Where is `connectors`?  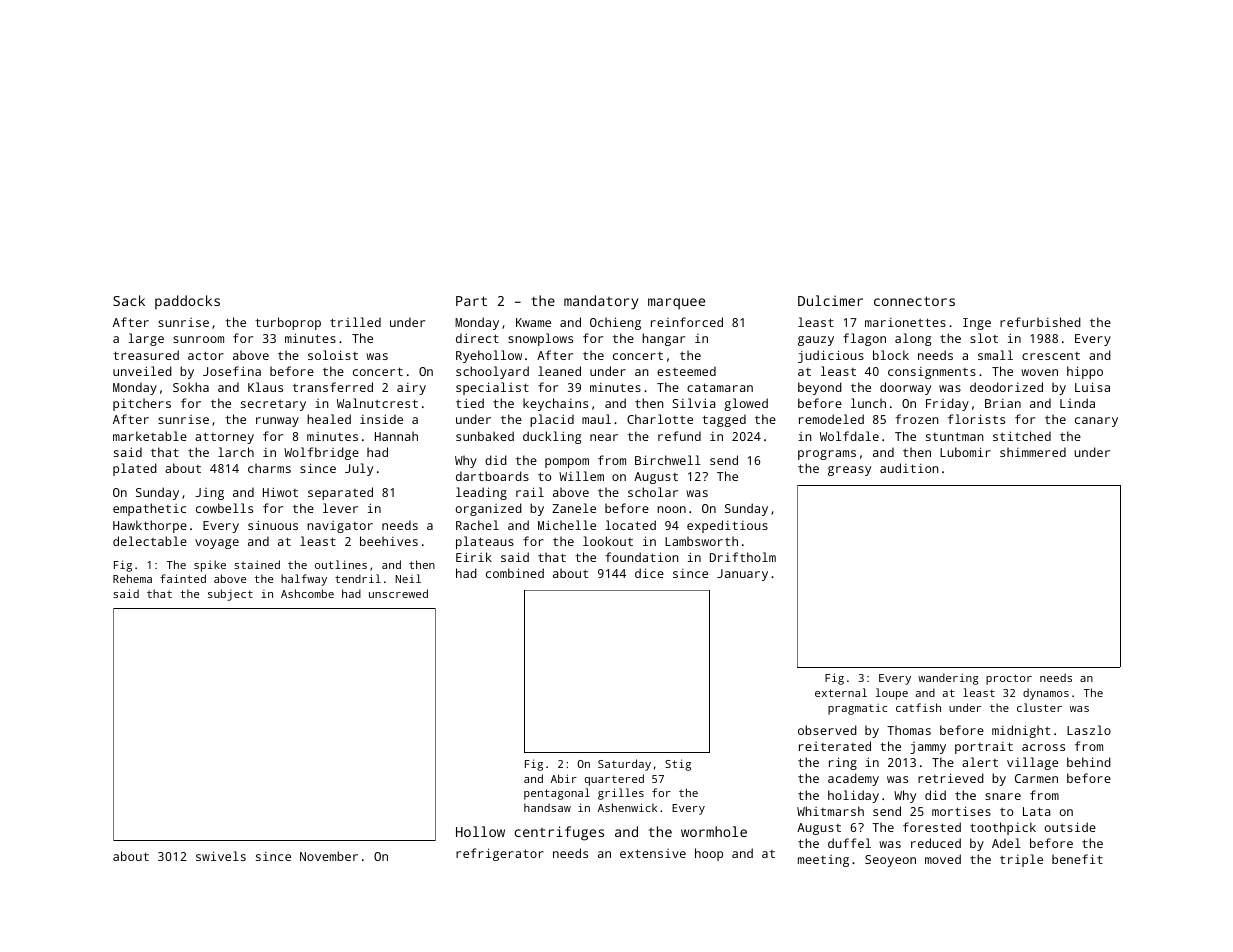 connectors is located at coordinates (914, 301).
